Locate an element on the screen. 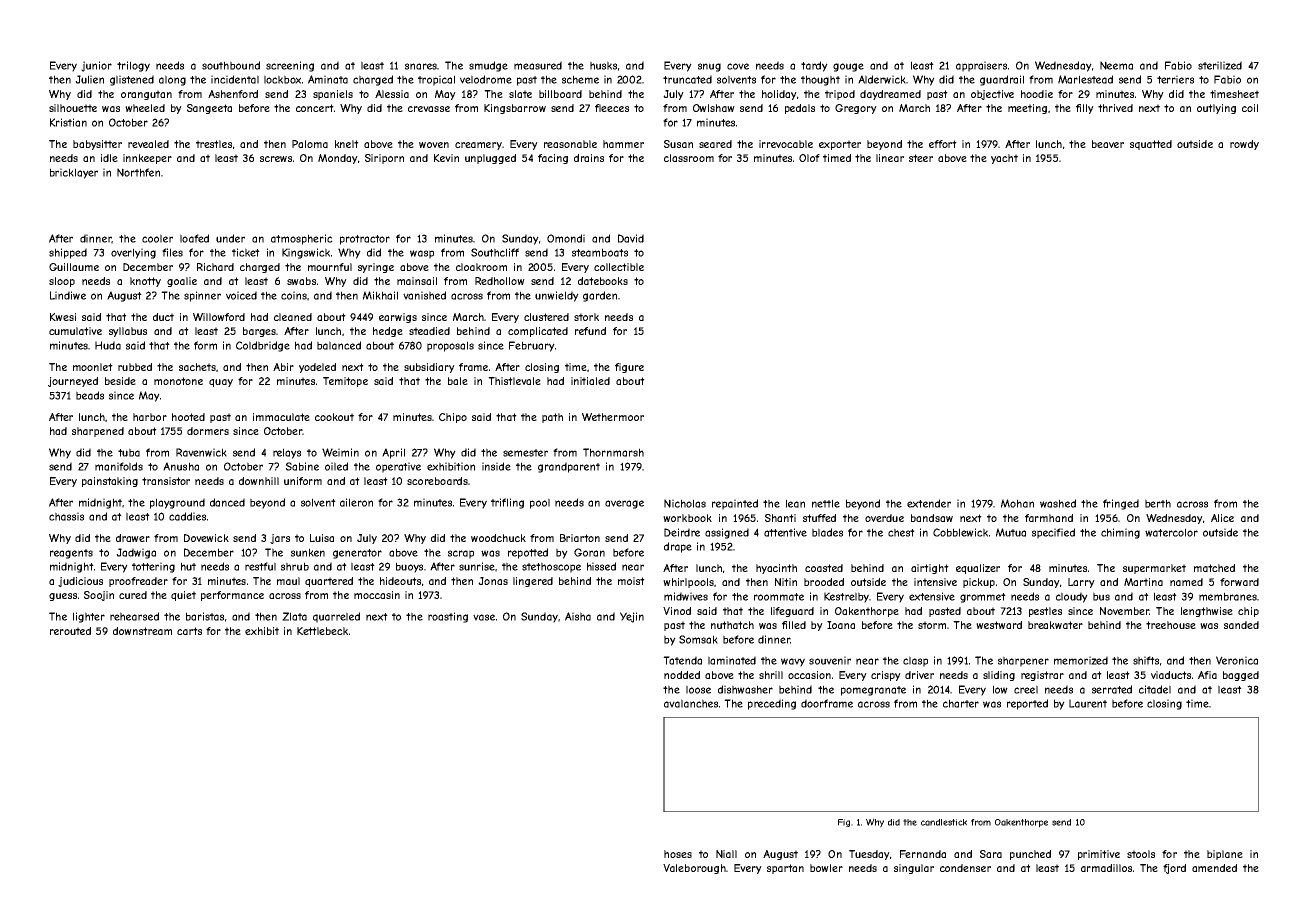 The height and width of the screenshot is (924, 1308). Valeborough is located at coordinates (694, 869).
